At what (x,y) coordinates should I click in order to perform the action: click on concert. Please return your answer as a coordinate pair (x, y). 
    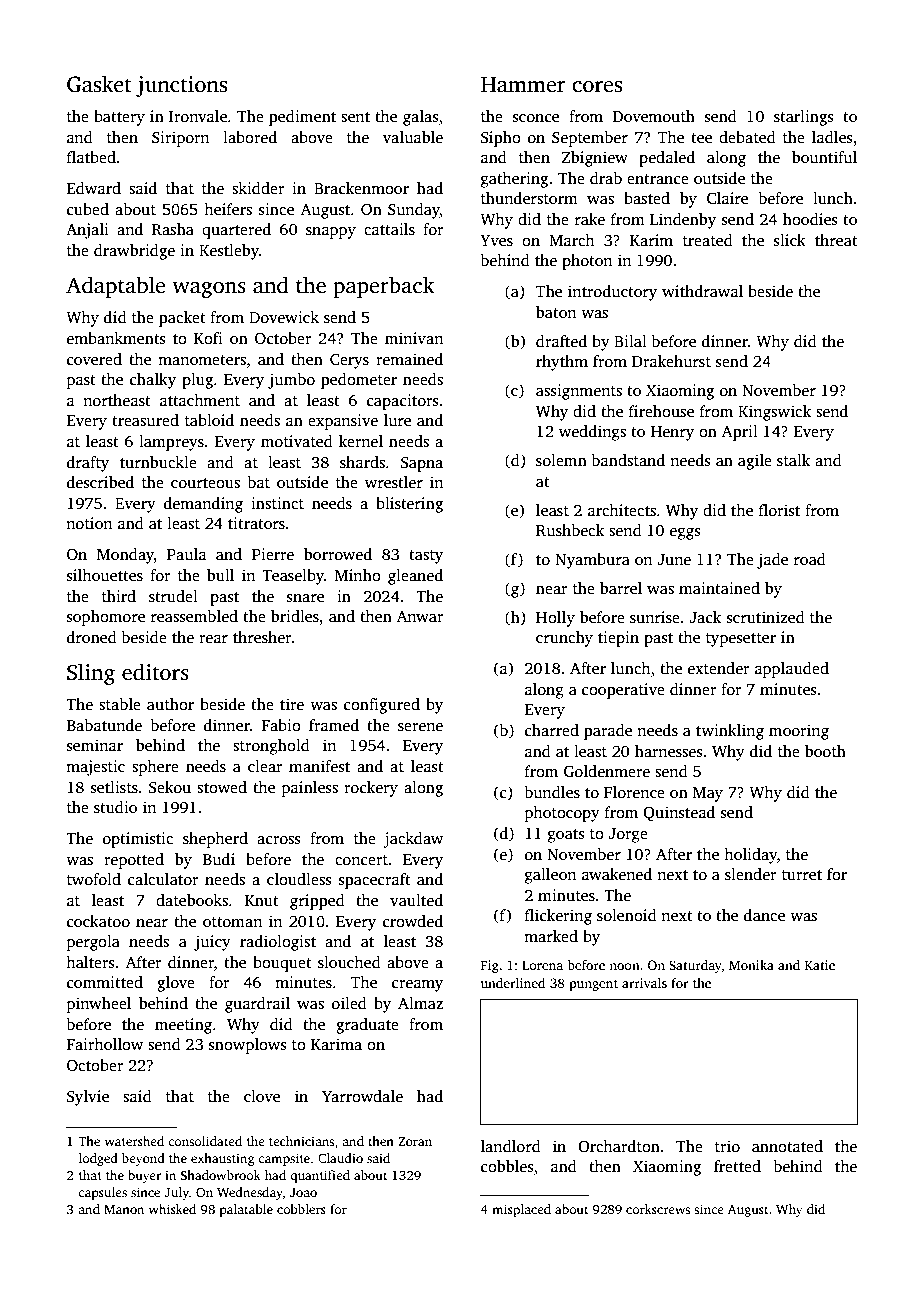
    Looking at the image, I should click on (361, 860).
